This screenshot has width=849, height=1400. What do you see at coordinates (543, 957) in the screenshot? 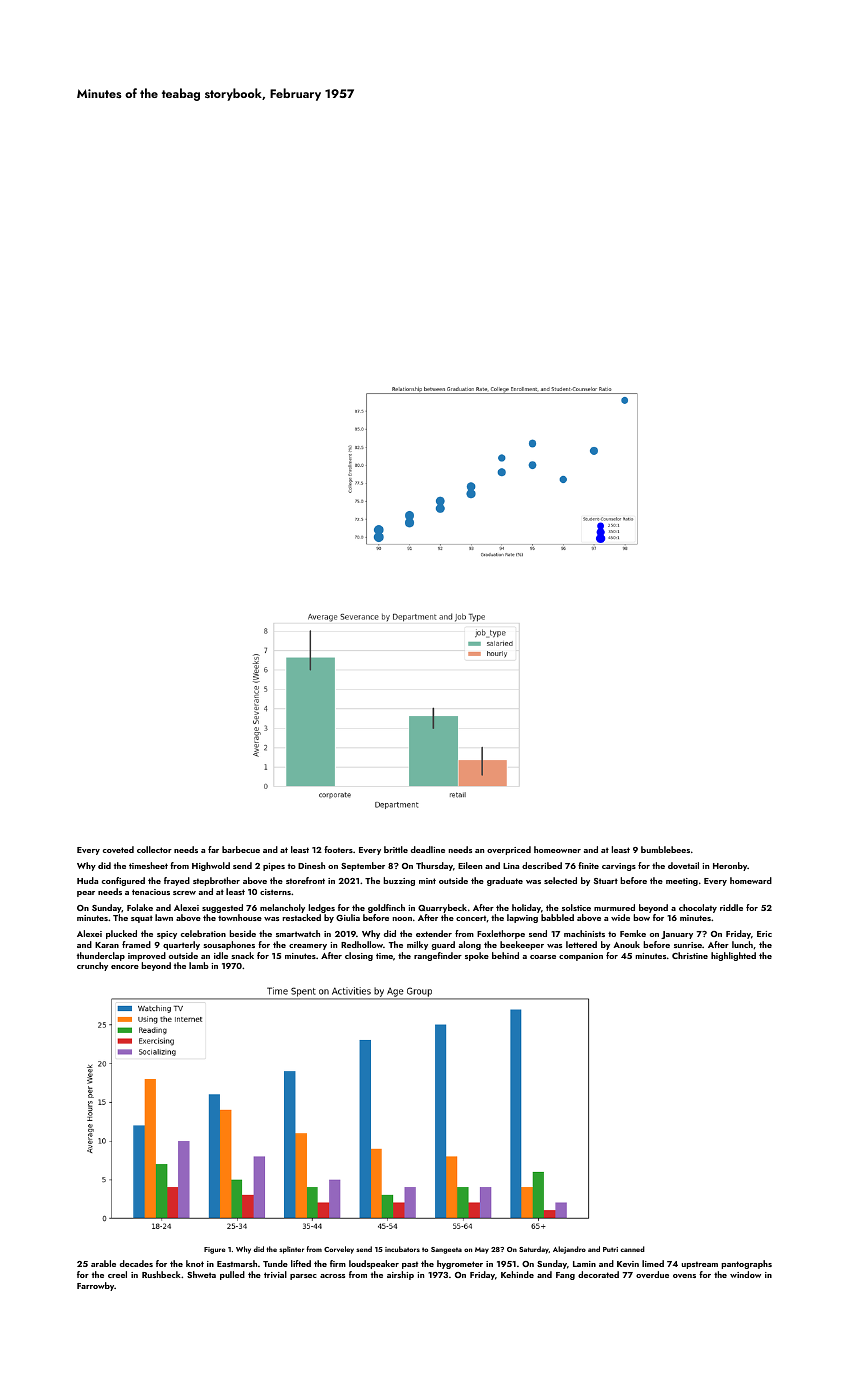
I see `coarse` at bounding box center [543, 957].
